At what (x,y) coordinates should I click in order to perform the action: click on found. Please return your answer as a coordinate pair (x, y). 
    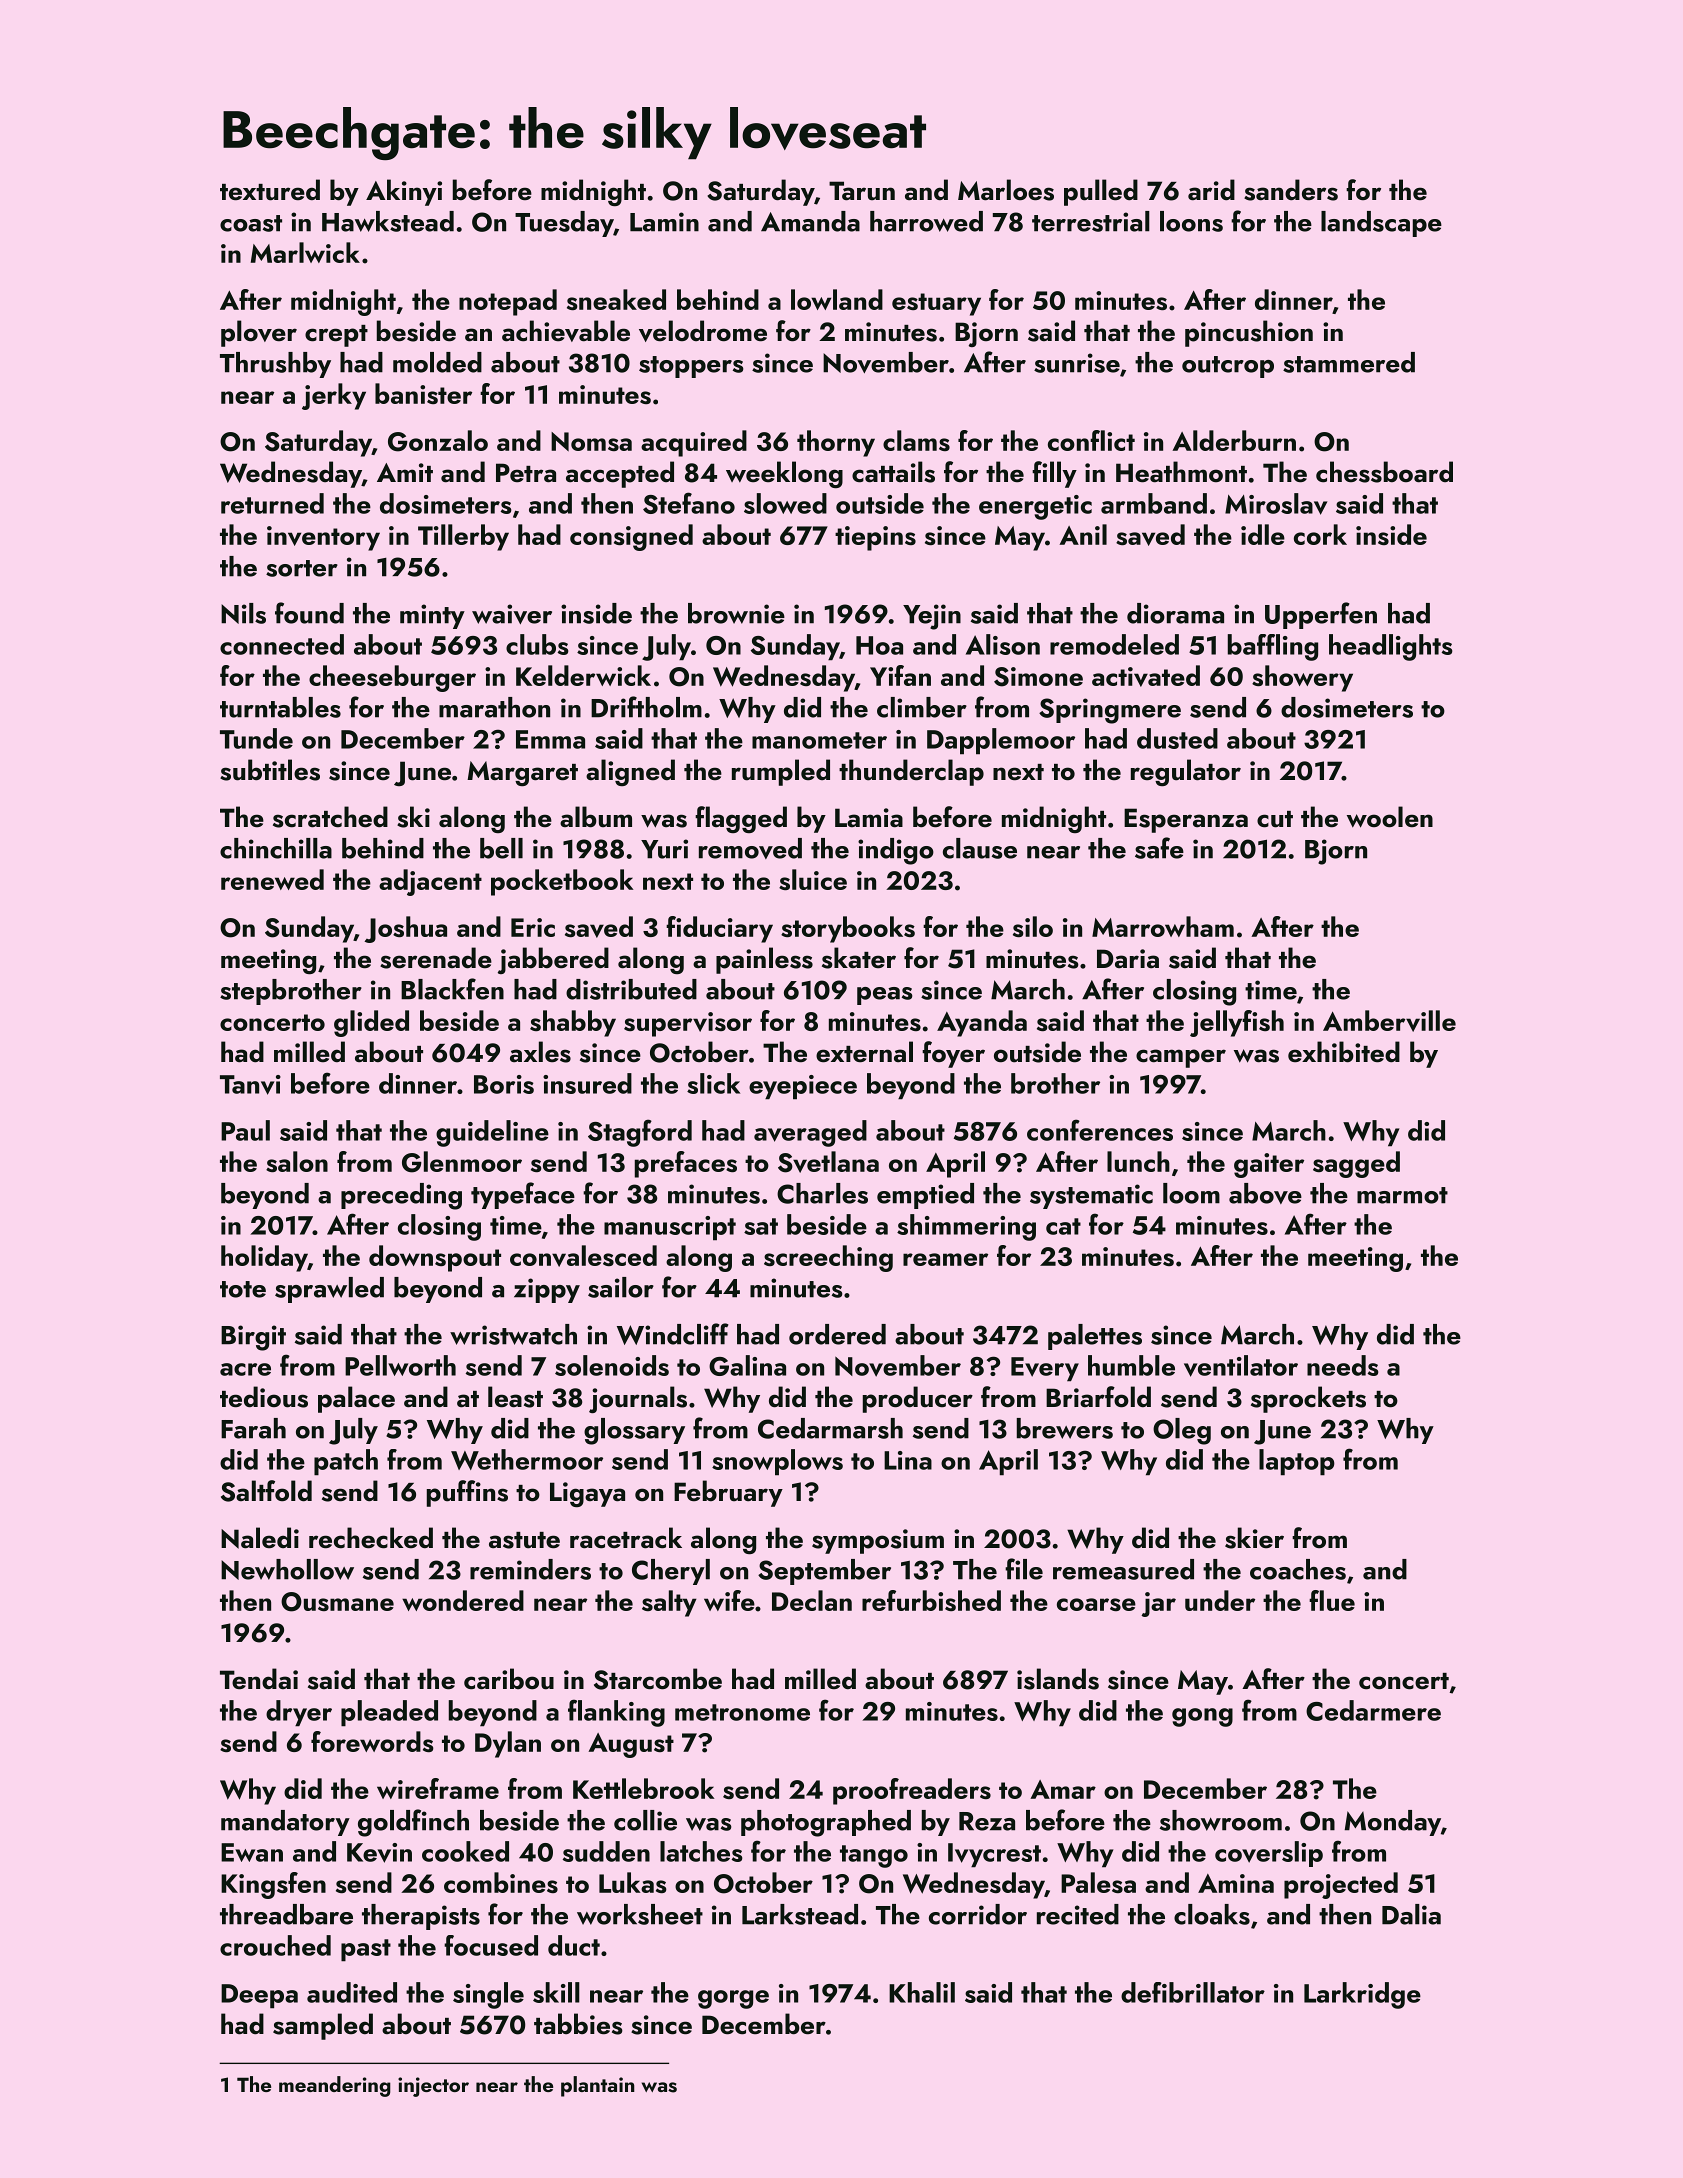
    Looking at the image, I should click on (309, 613).
